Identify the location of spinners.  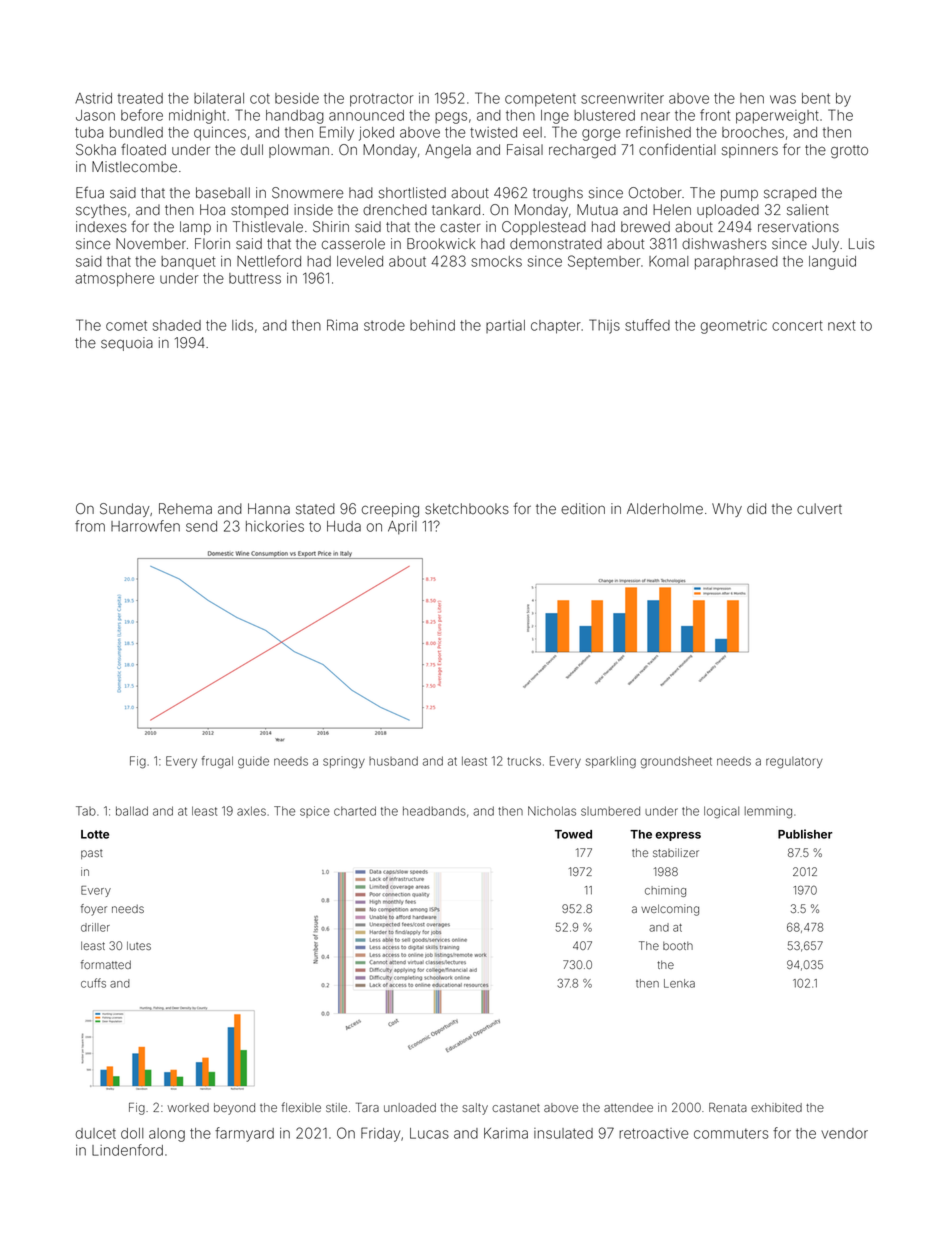
(750, 151).
